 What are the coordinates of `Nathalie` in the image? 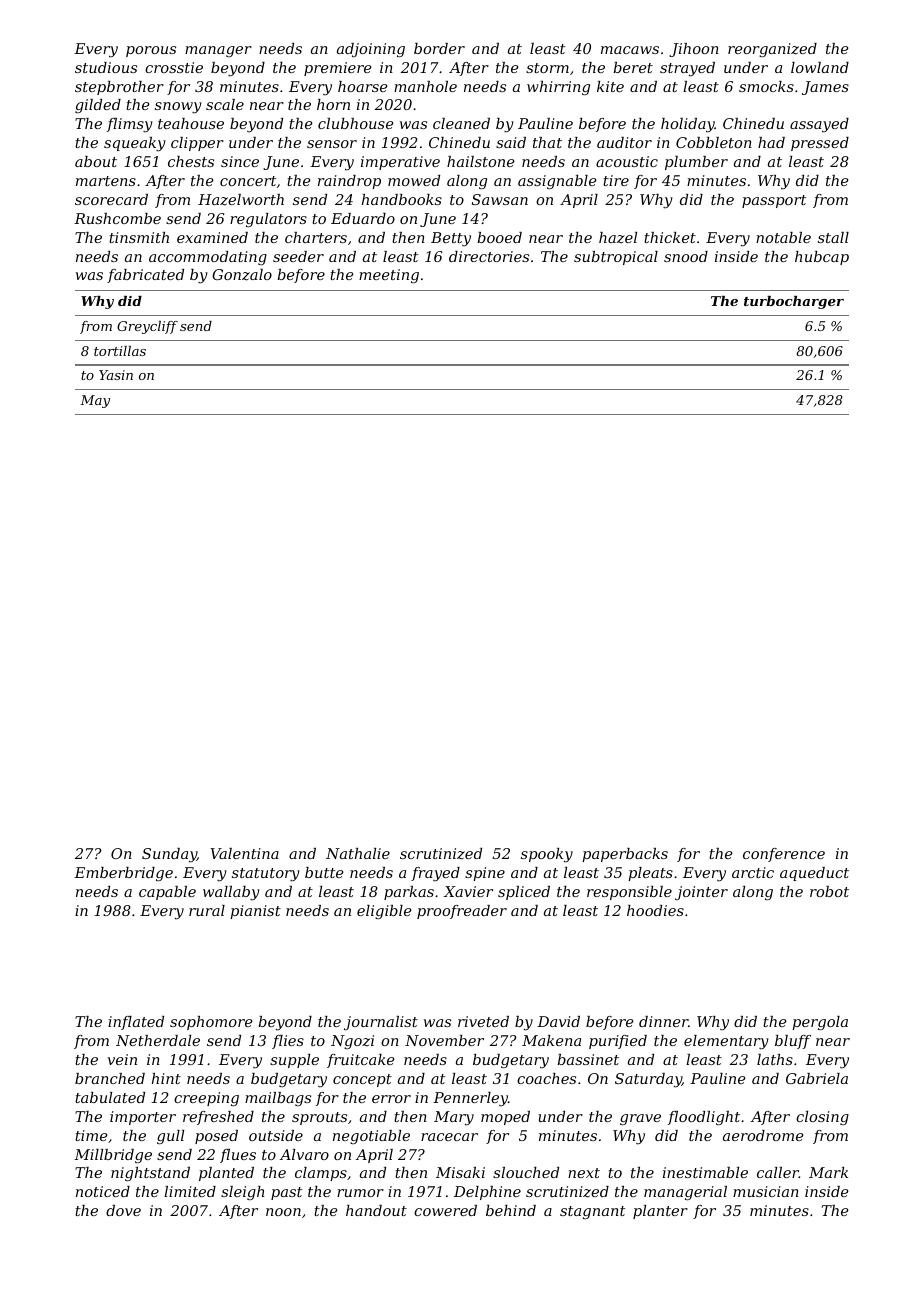 It's located at (358, 853).
